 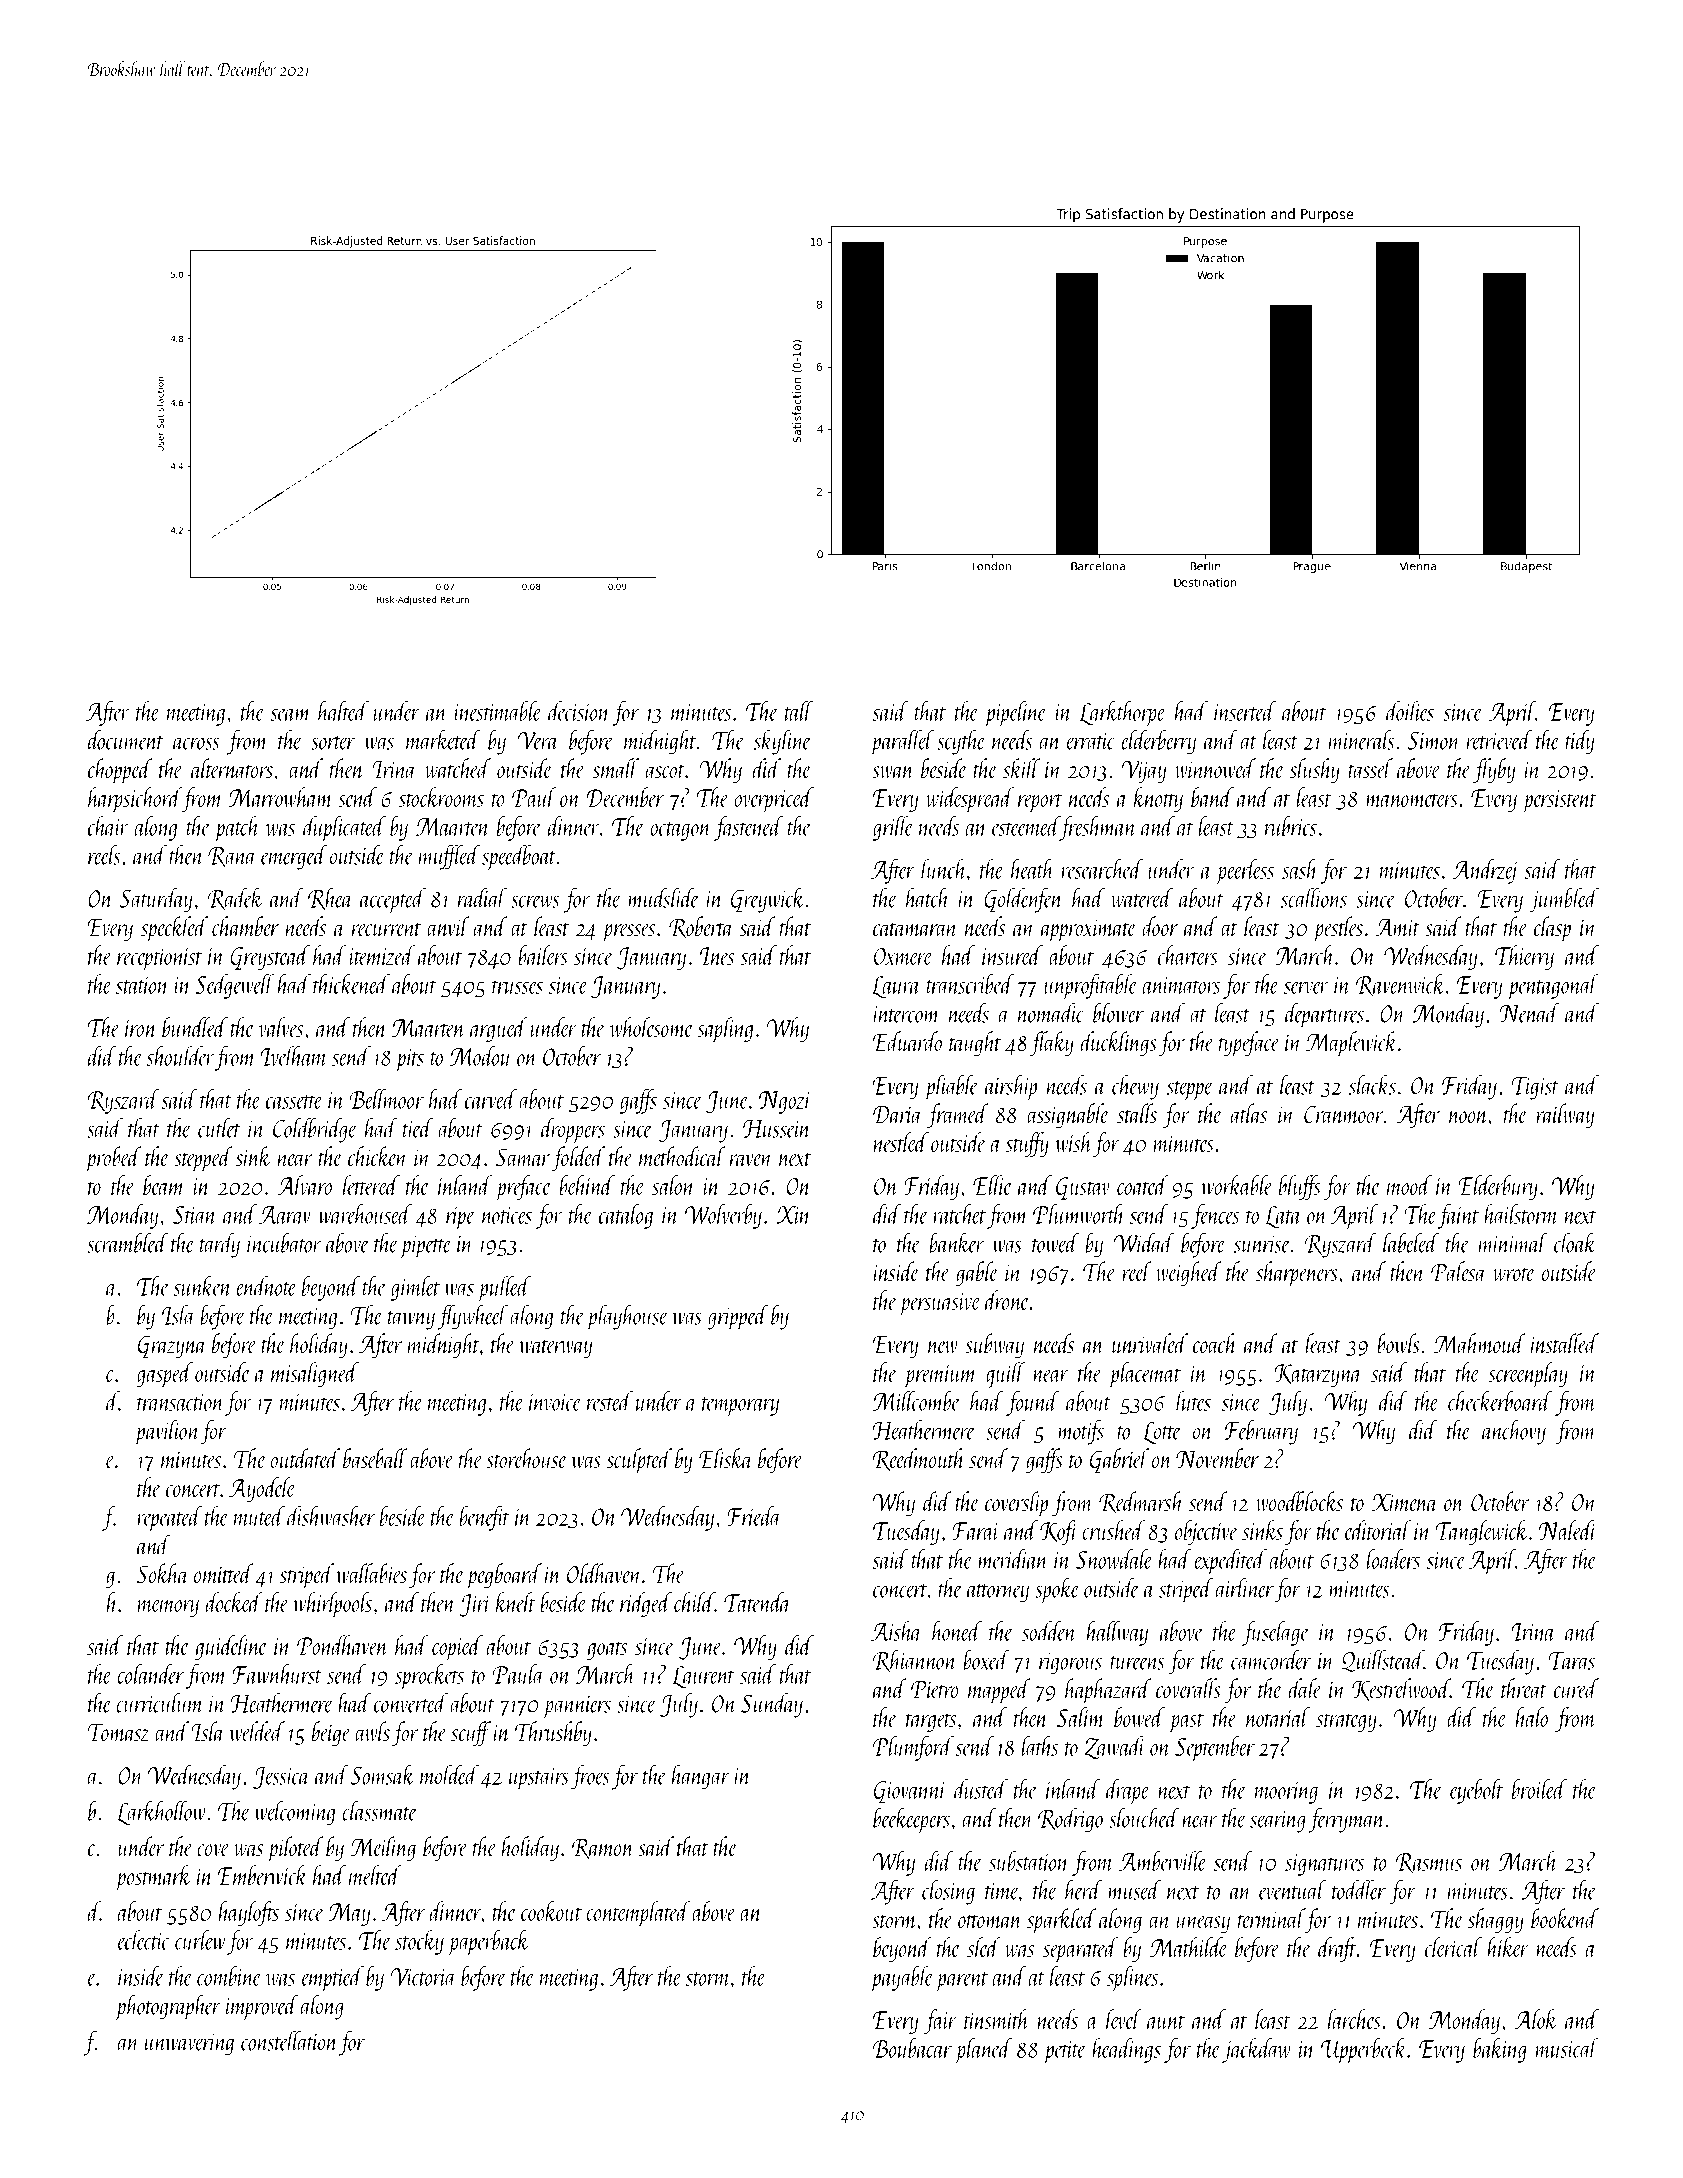 I want to click on Samar, so click(x=522, y=1157).
